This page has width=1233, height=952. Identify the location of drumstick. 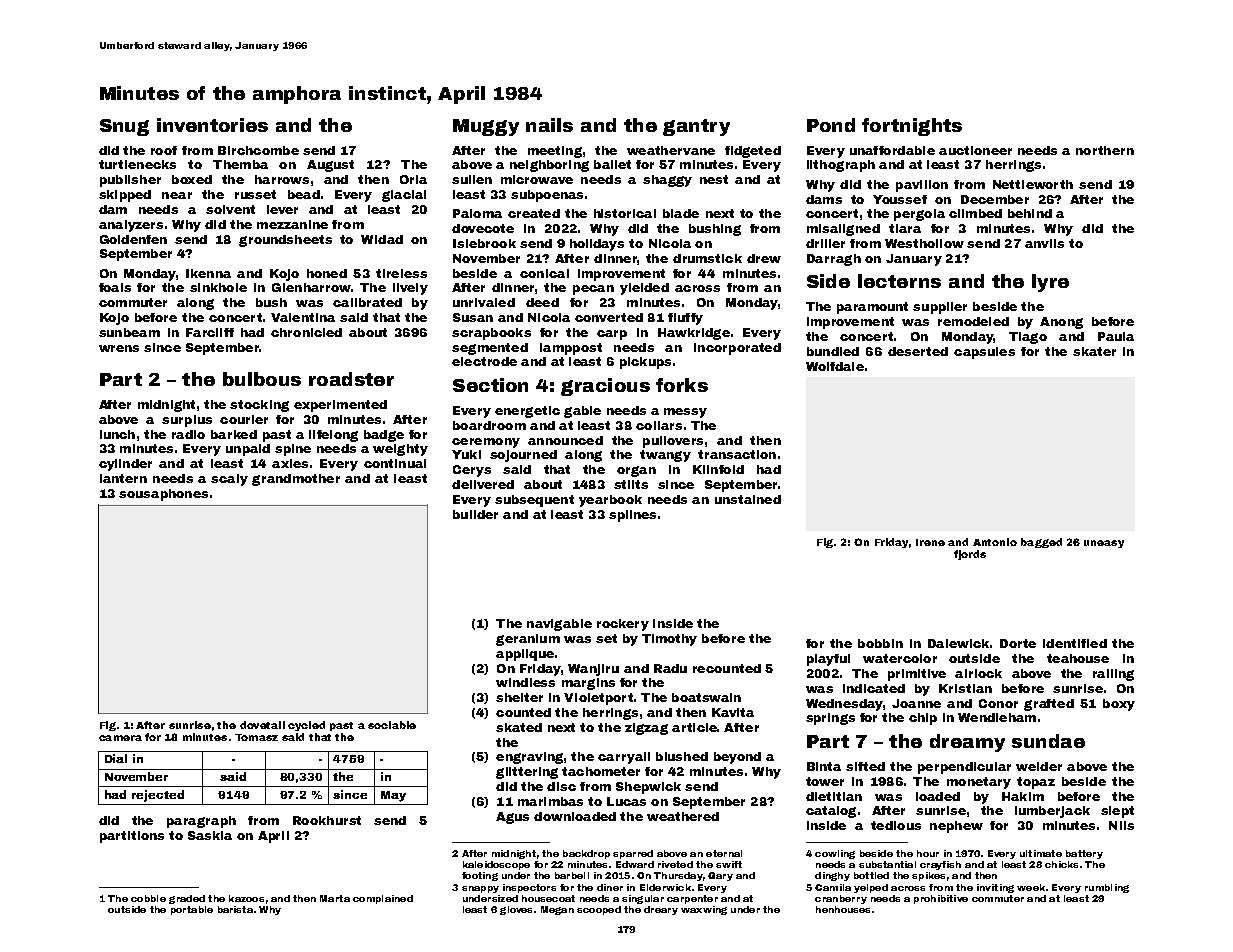
(707, 258).
